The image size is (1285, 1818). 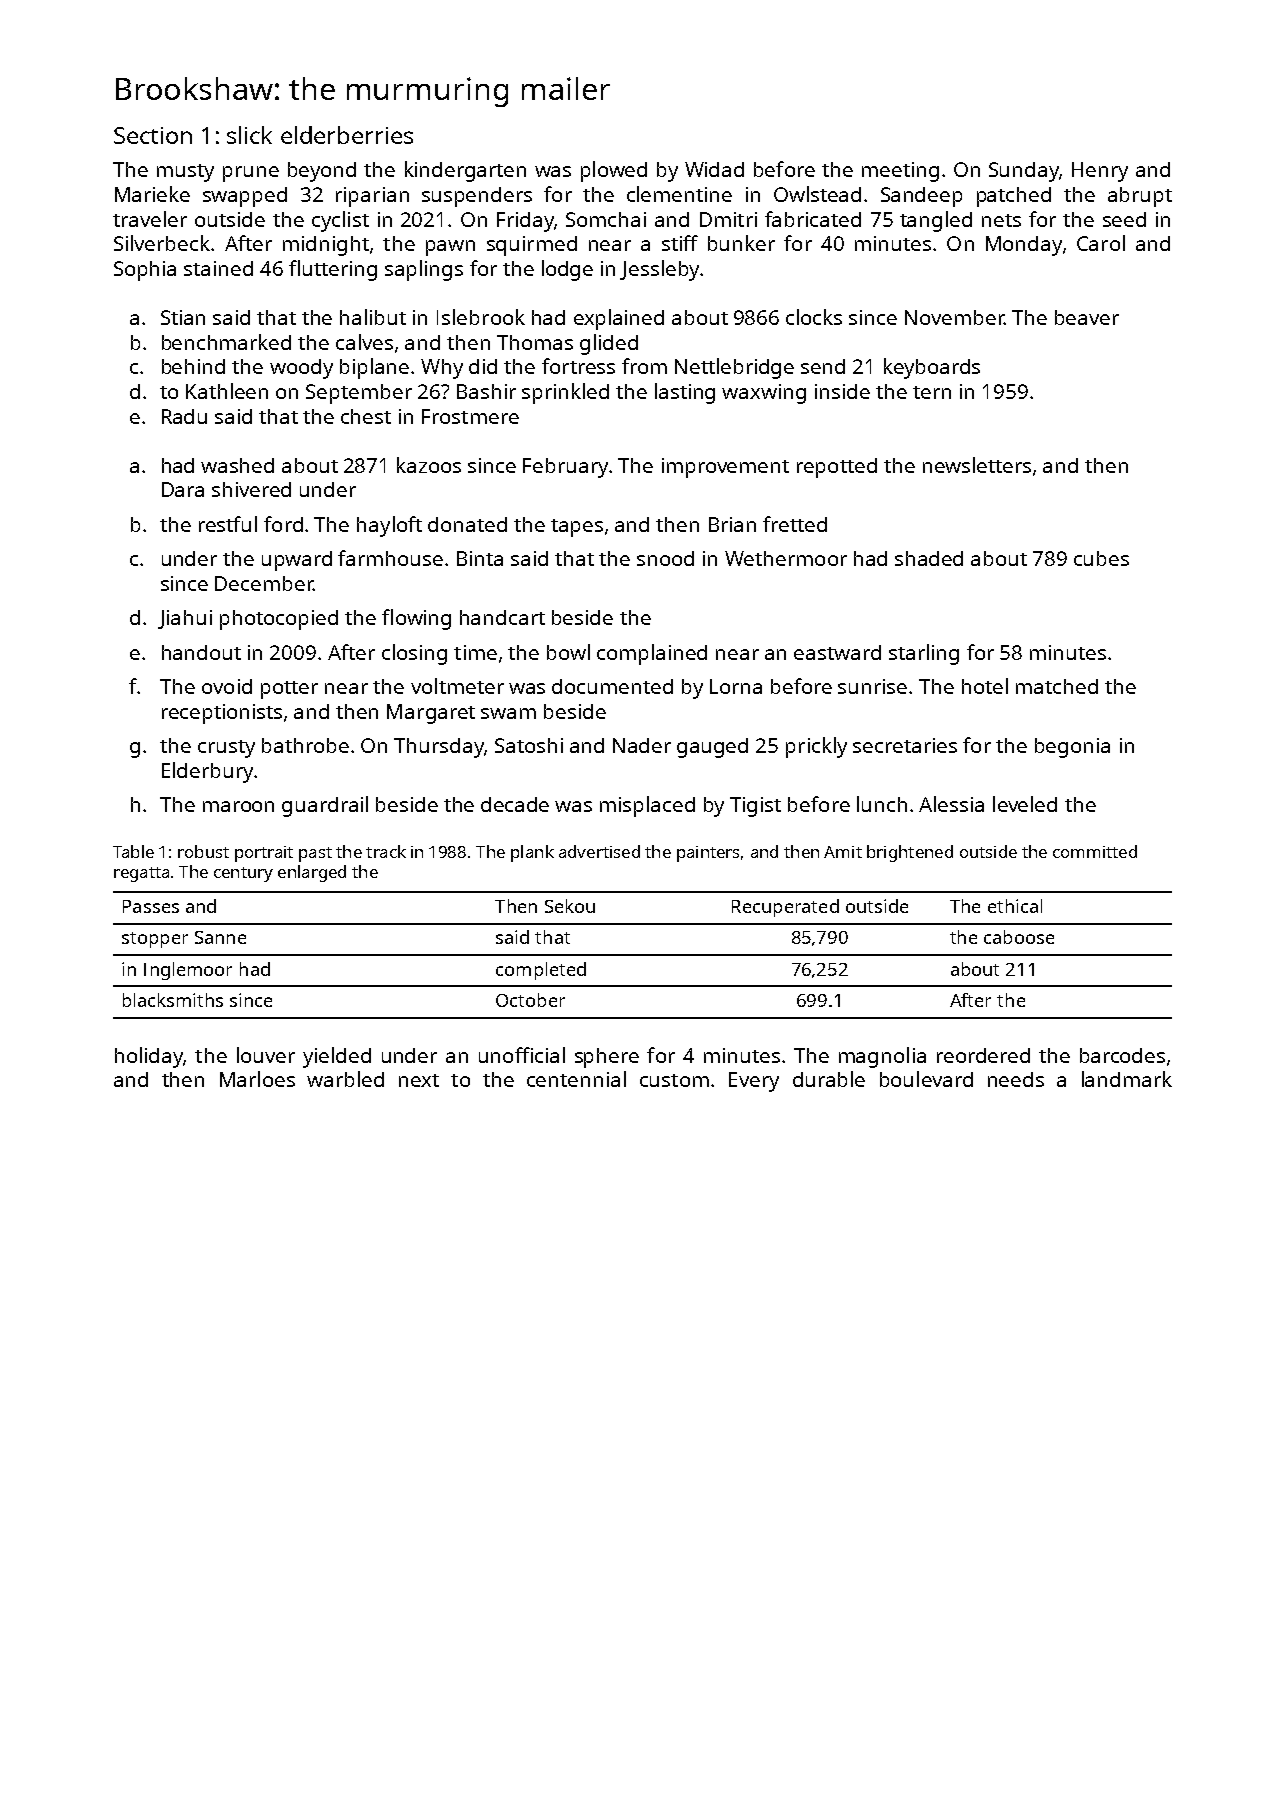 I want to click on shaded, so click(x=929, y=558).
